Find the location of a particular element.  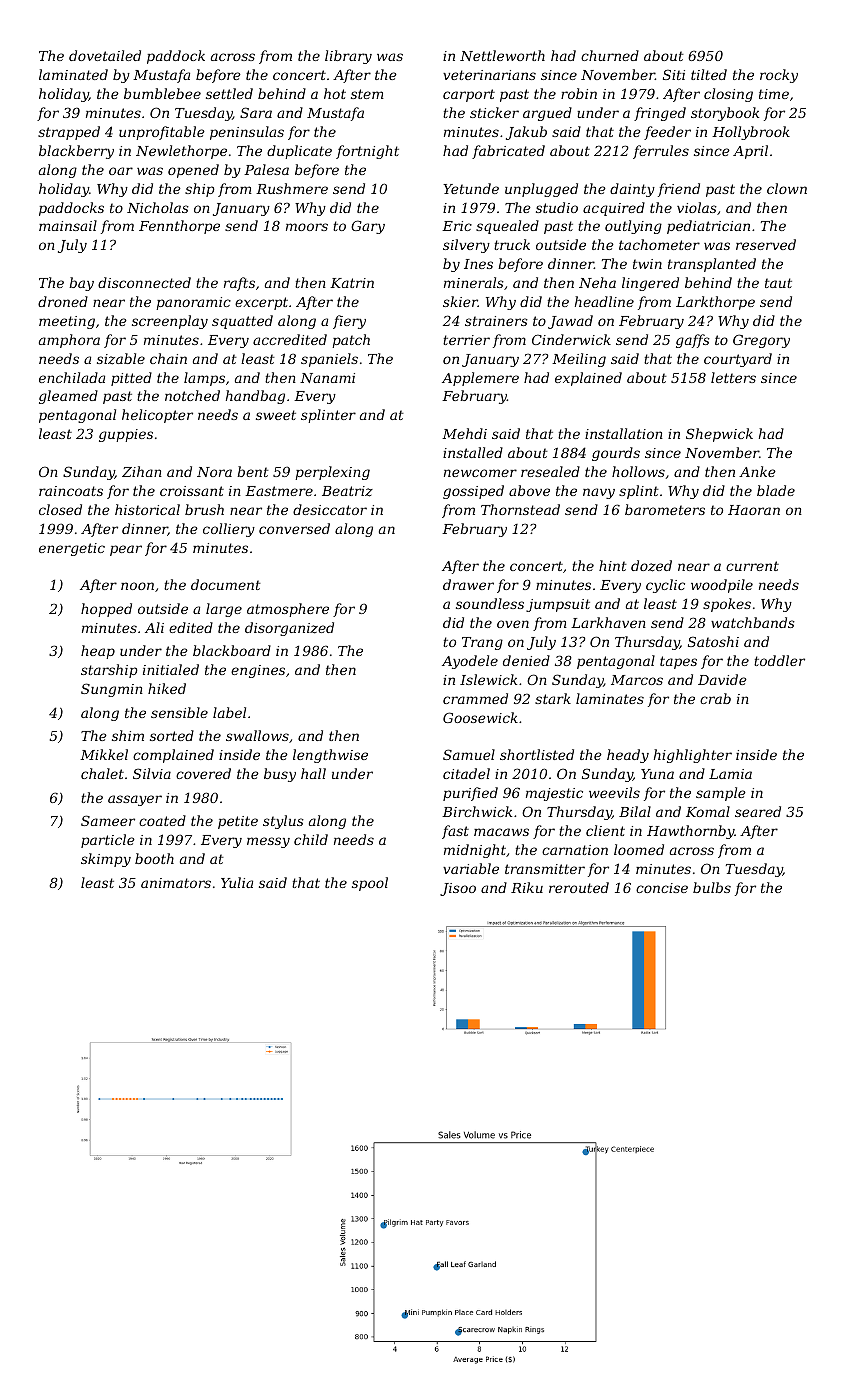

taut is located at coordinates (778, 283).
